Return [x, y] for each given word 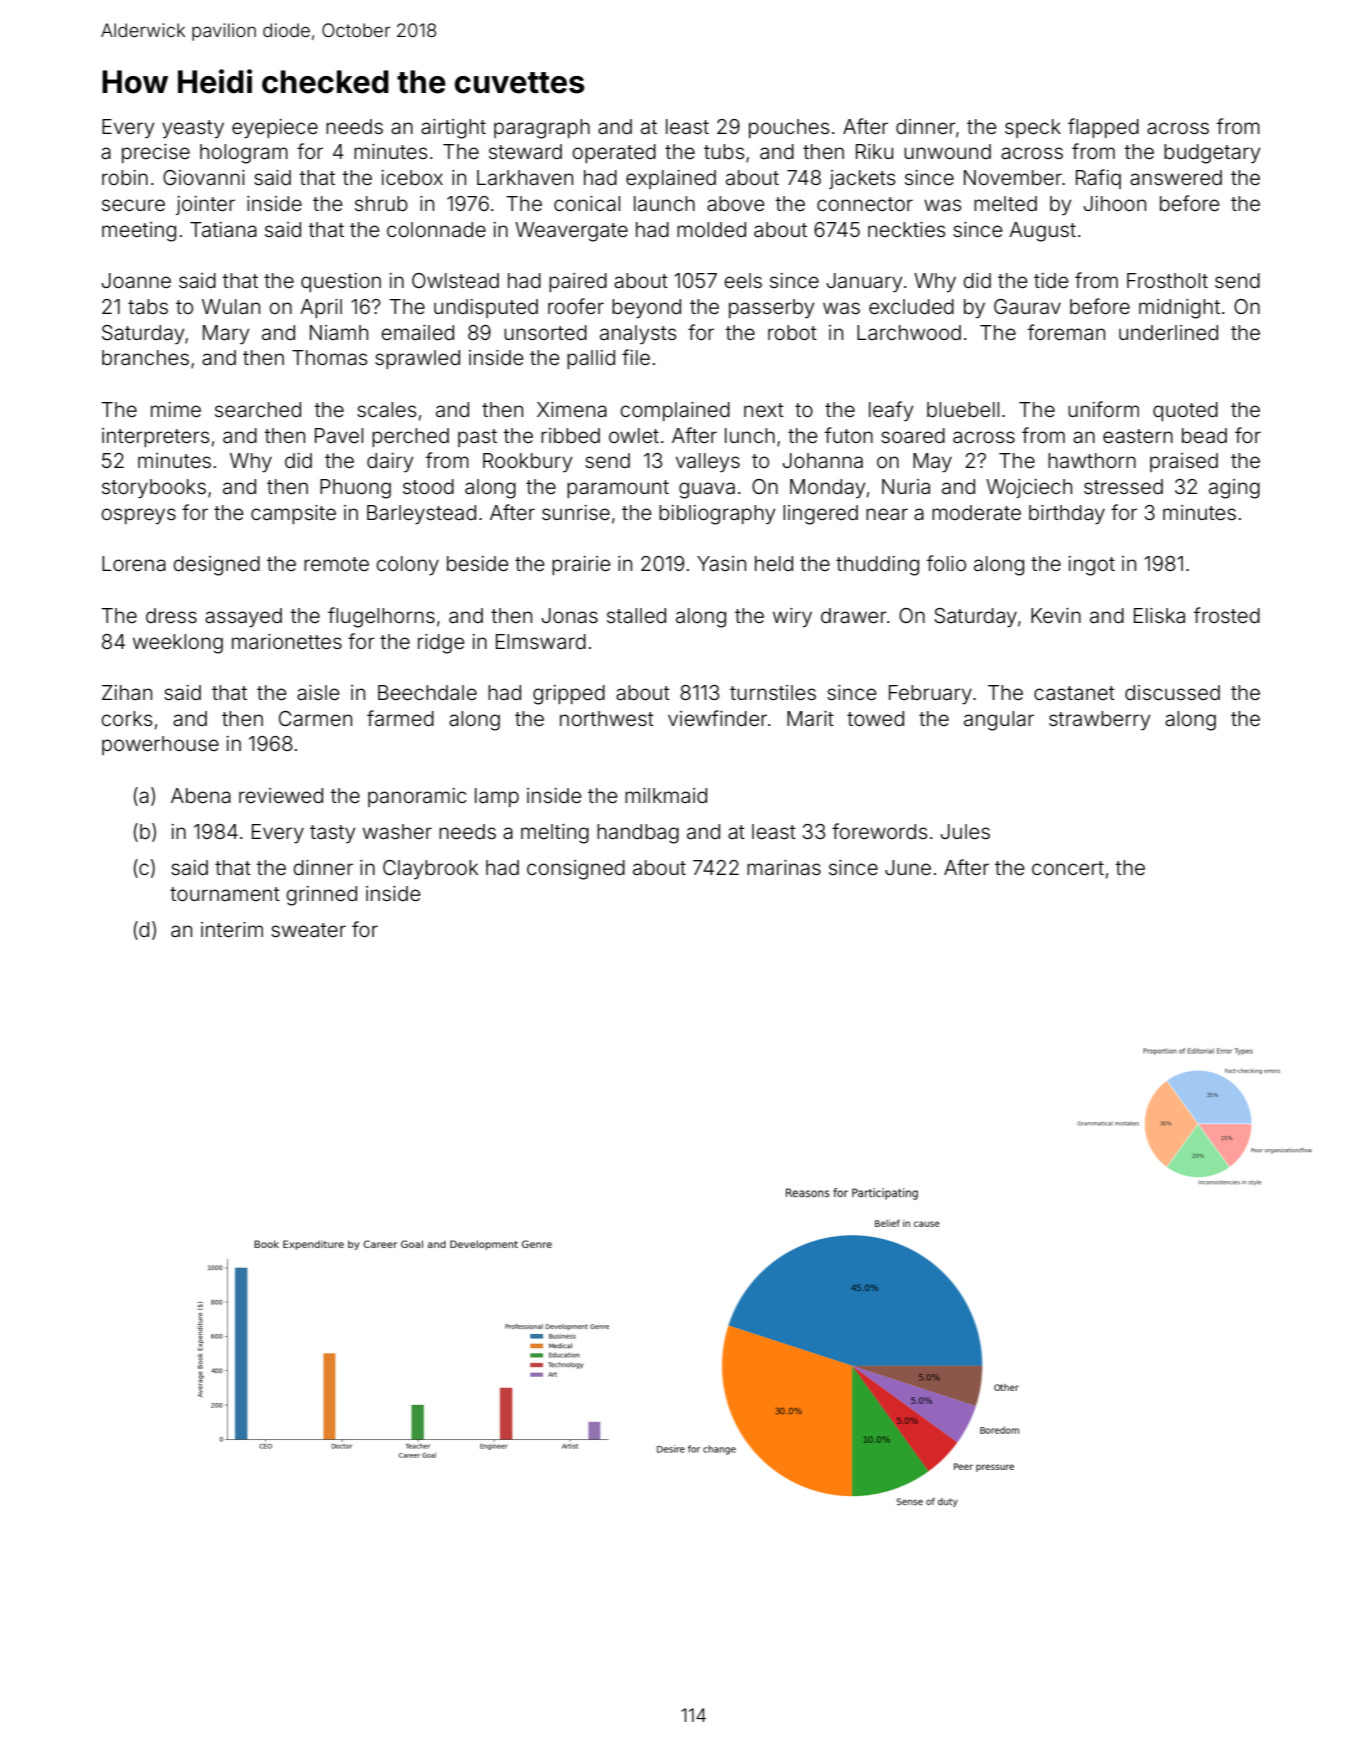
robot [792, 332]
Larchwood [909, 332]
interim [232, 929]
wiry [792, 617]
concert [1068, 868]
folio [946, 563]
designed [216, 566]
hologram [244, 154]
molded [711, 229]
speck [1033, 128]
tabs [148, 306]
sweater [308, 930]
